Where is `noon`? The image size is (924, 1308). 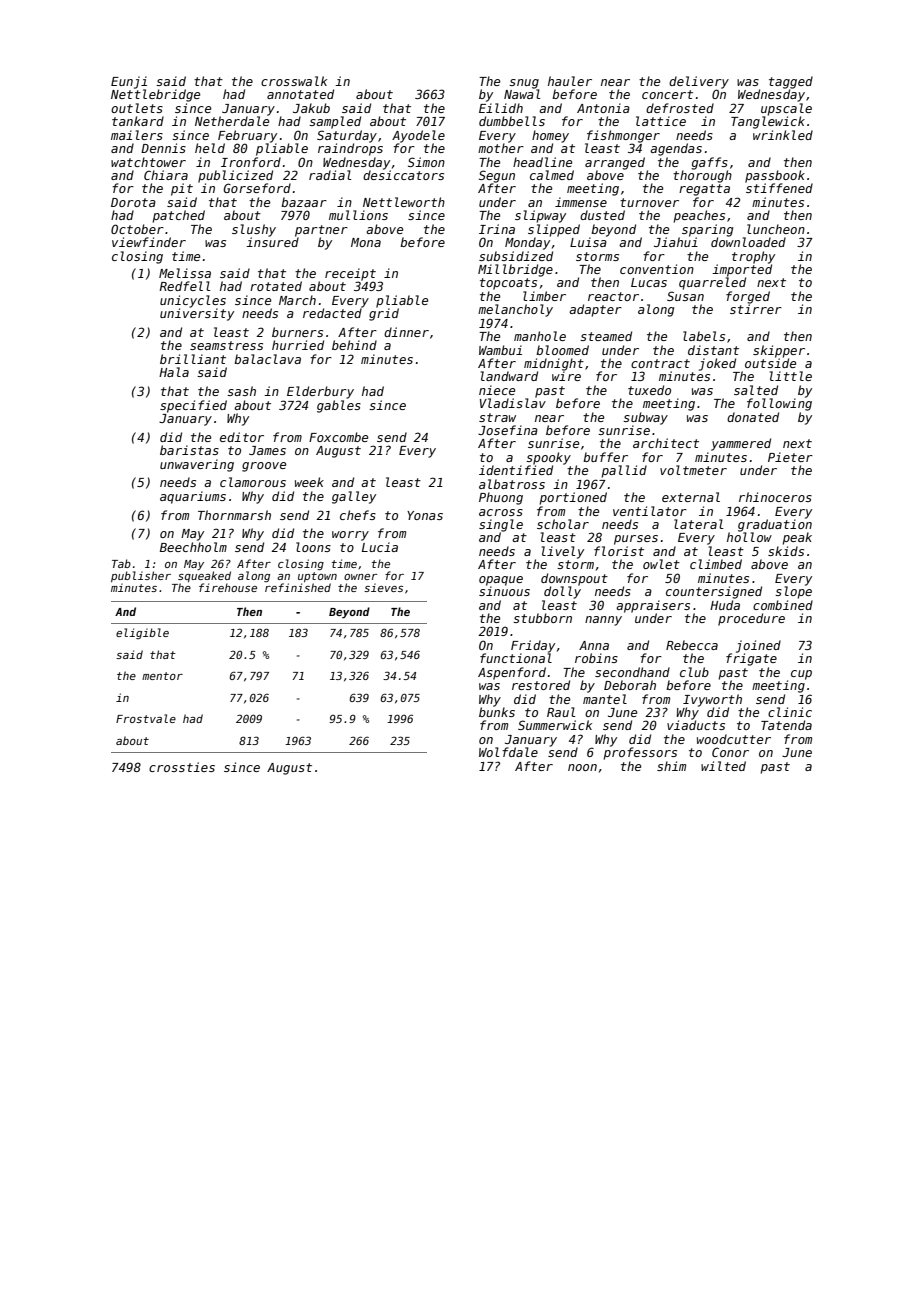 noon is located at coordinates (582, 767).
